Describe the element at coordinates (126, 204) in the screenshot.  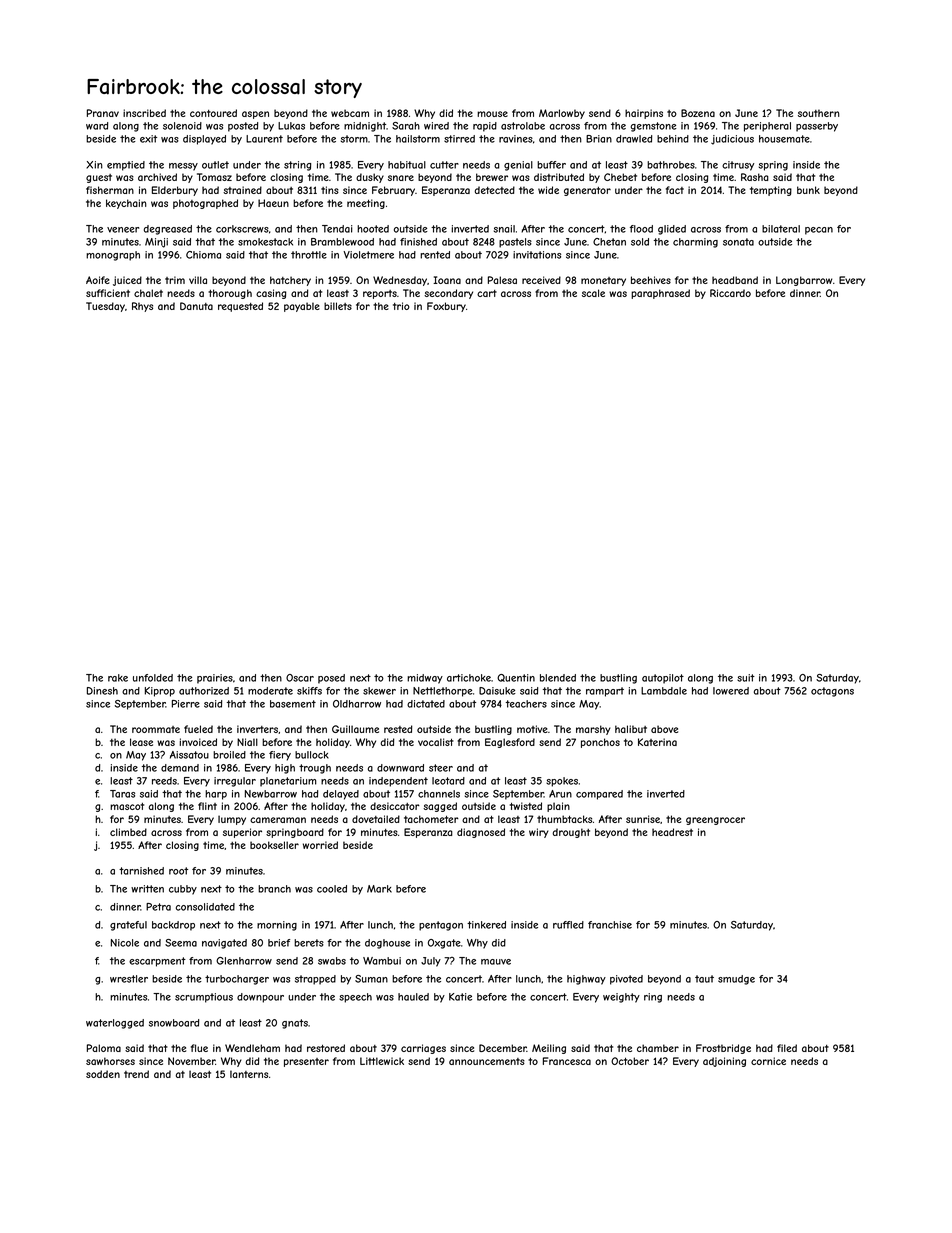
I see `keychain` at that location.
